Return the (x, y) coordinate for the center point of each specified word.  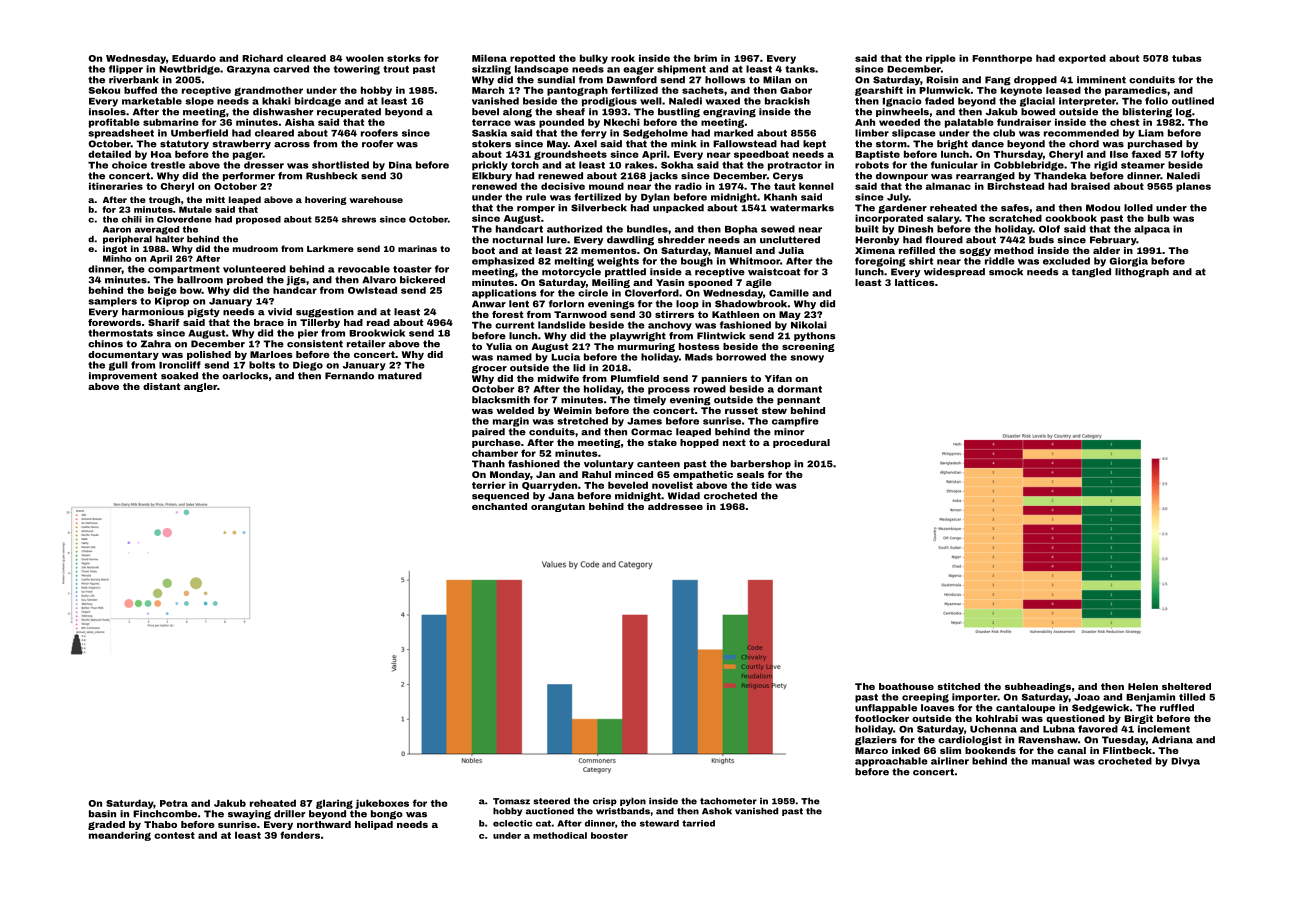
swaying (249, 815)
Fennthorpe (1002, 59)
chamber (495, 453)
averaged (157, 230)
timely (650, 400)
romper (536, 209)
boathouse (906, 686)
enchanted (499, 506)
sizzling (491, 70)
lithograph (1142, 273)
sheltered (1186, 686)
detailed (109, 154)
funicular (954, 165)
